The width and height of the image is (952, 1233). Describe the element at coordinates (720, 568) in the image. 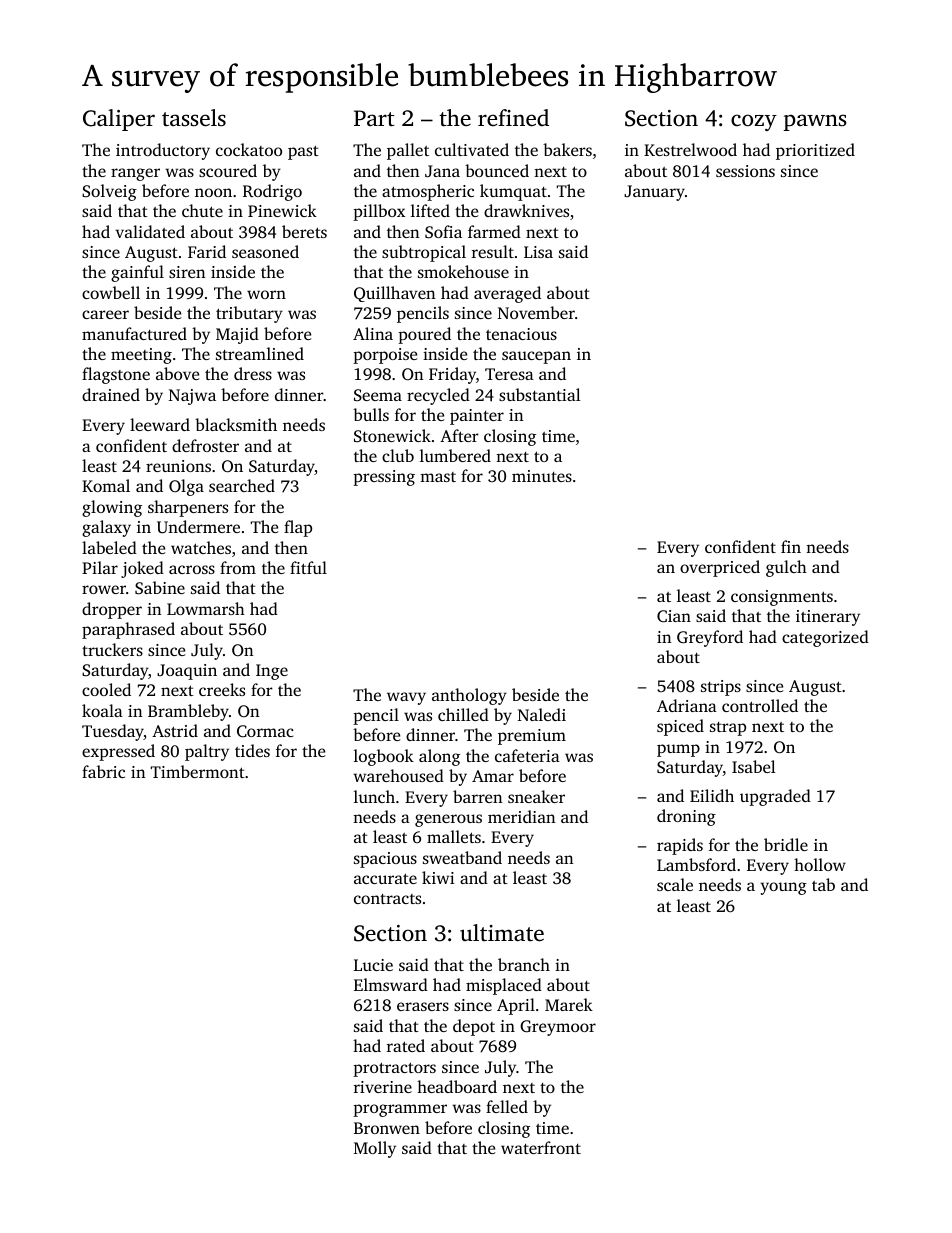

I see `overpriced` at that location.
